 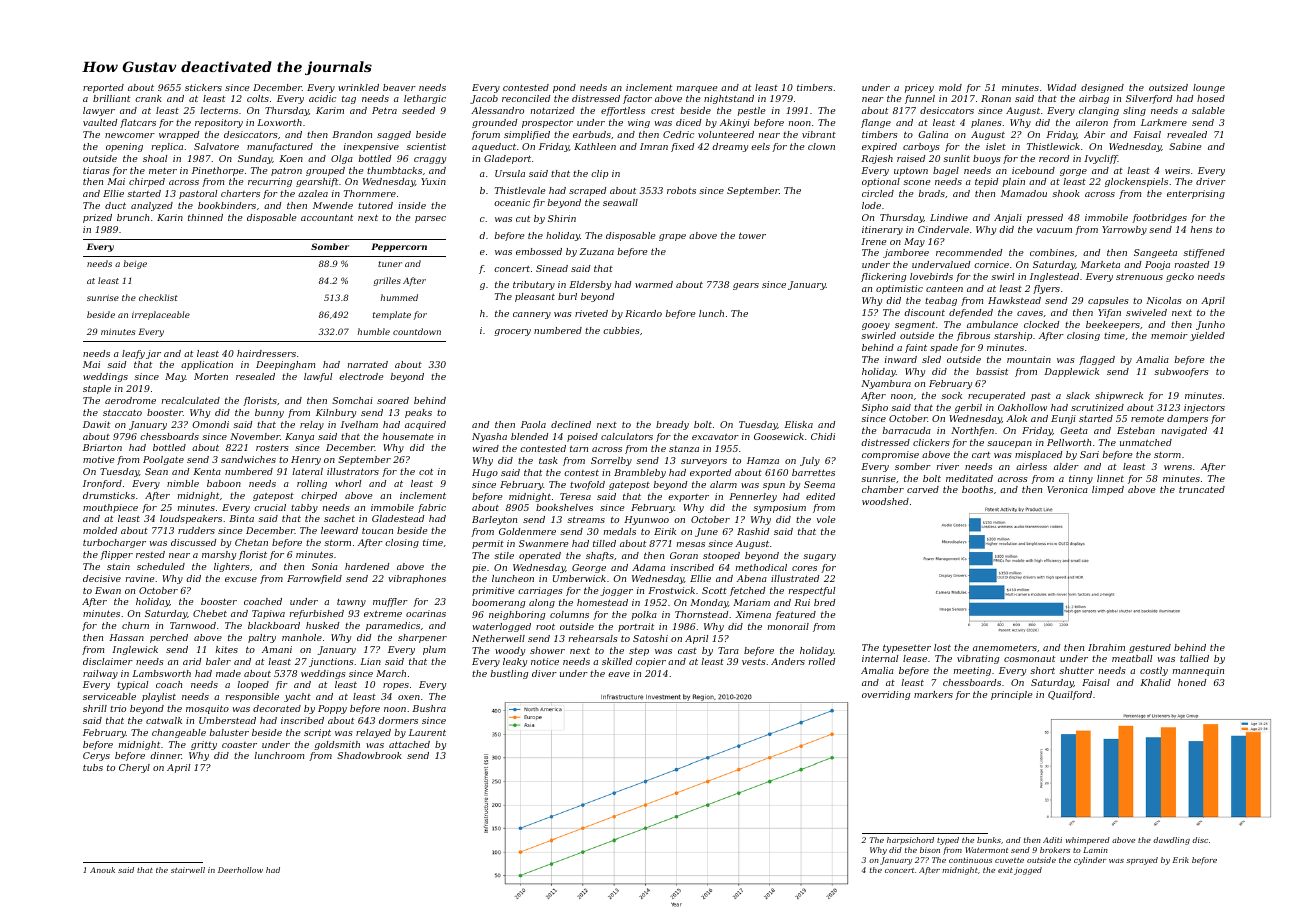 I want to click on gestured, so click(x=1150, y=648).
